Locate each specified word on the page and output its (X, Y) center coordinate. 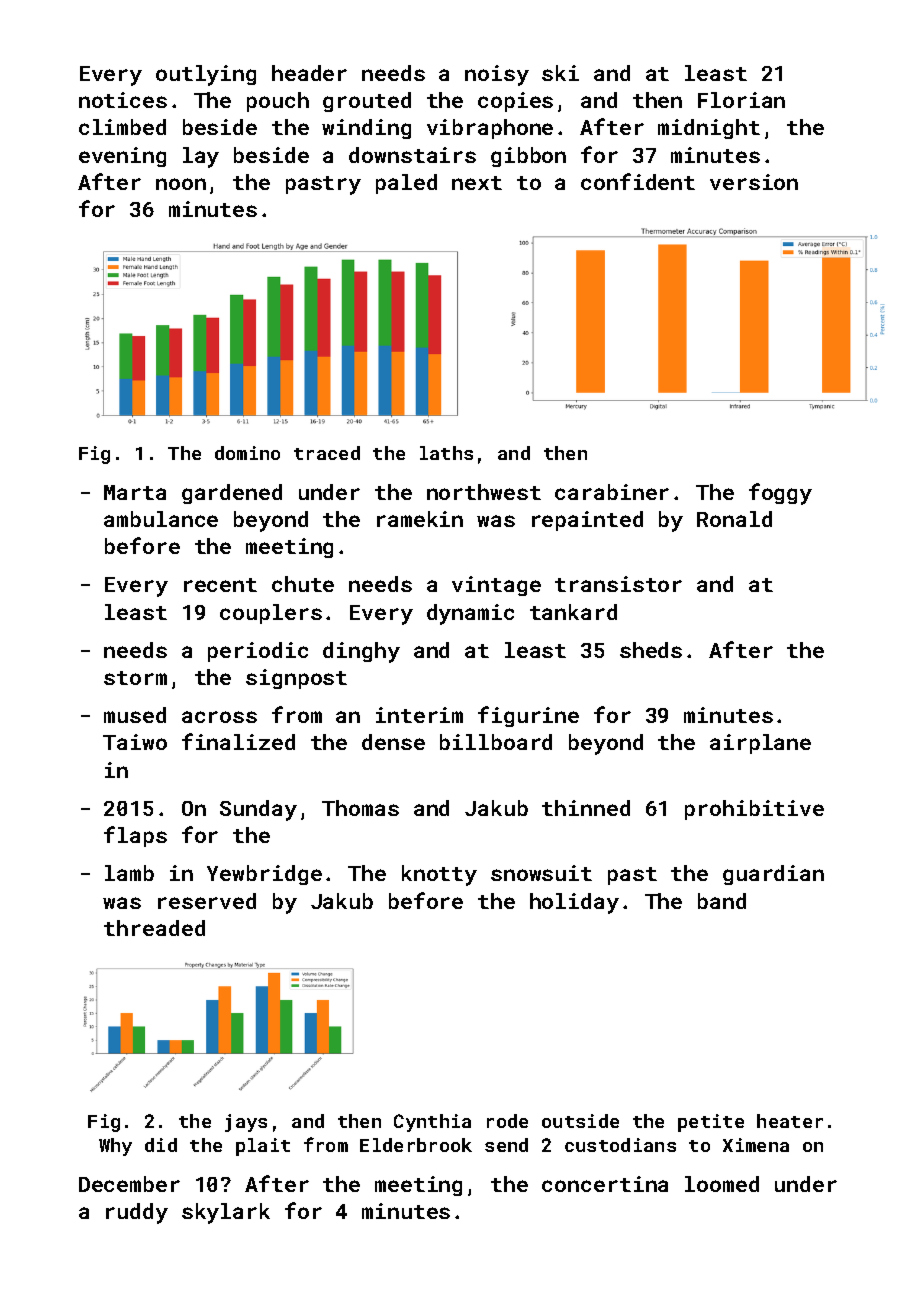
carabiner (612, 492)
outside (580, 1121)
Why (115, 1147)
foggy (780, 494)
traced (327, 453)
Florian (741, 100)
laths (446, 453)
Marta (135, 492)
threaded (154, 928)
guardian (773, 875)
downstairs (412, 155)
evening (122, 157)
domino (247, 453)
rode (507, 1121)
